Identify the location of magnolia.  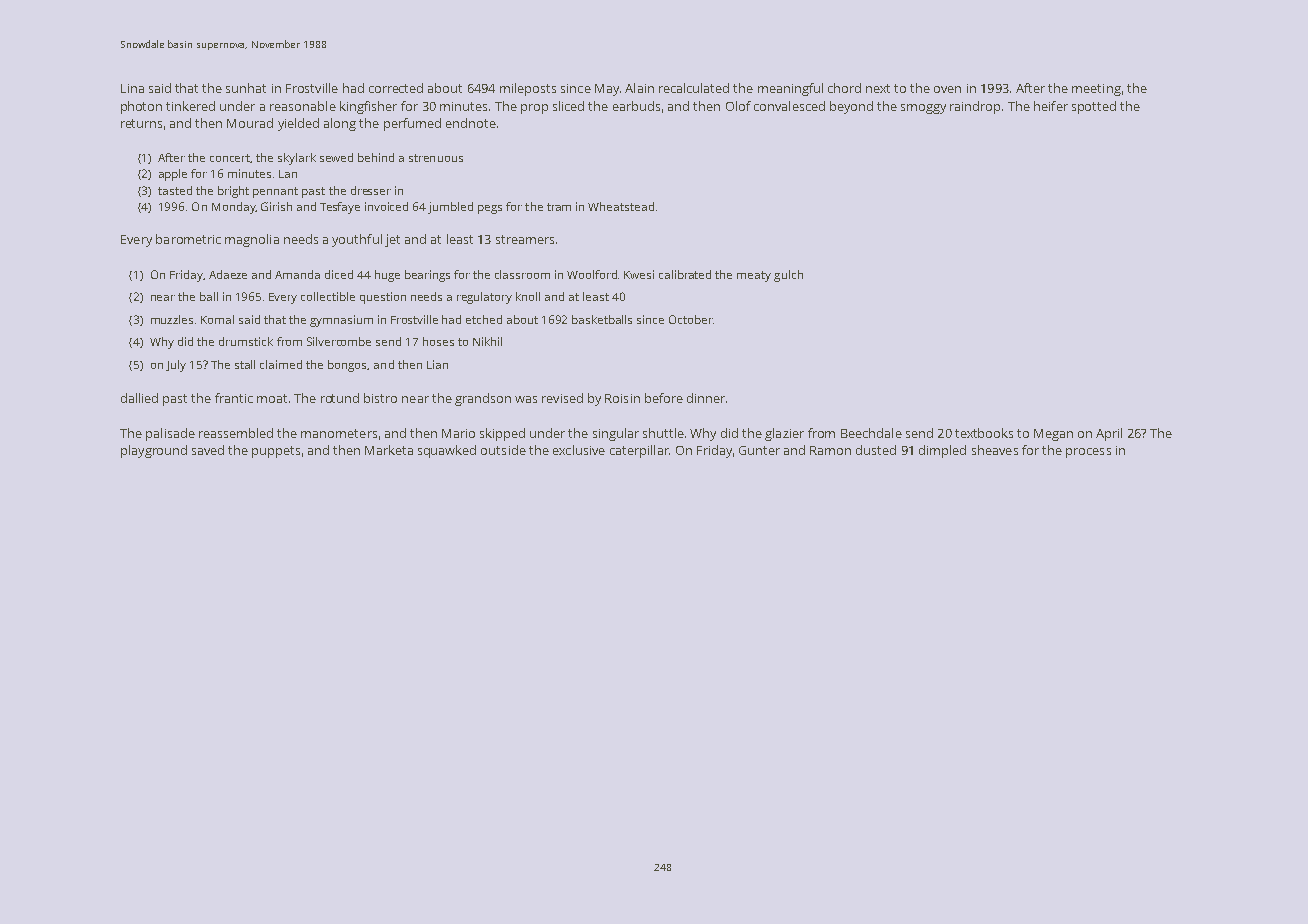
(252, 240).
